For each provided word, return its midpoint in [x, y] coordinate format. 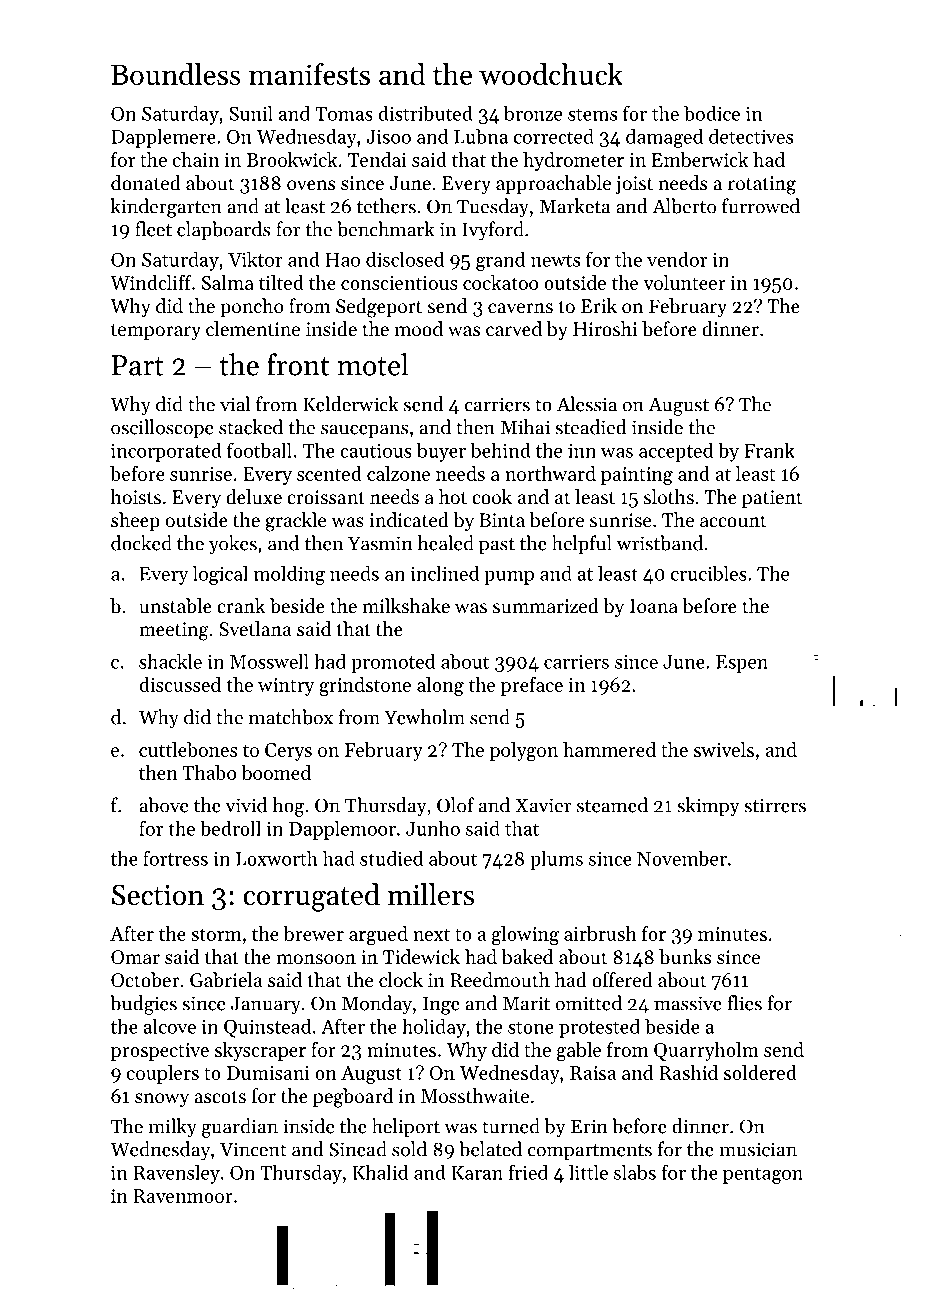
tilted [281, 282]
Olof [455, 805]
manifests [309, 74]
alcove [169, 1026]
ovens [311, 185]
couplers [163, 1074]
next [431, 934]
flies [745, 1003]
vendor [677, 259]
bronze [533, 113]
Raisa [593, 1073]
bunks [685, 956]
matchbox [291, 717]
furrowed [761, 206]
